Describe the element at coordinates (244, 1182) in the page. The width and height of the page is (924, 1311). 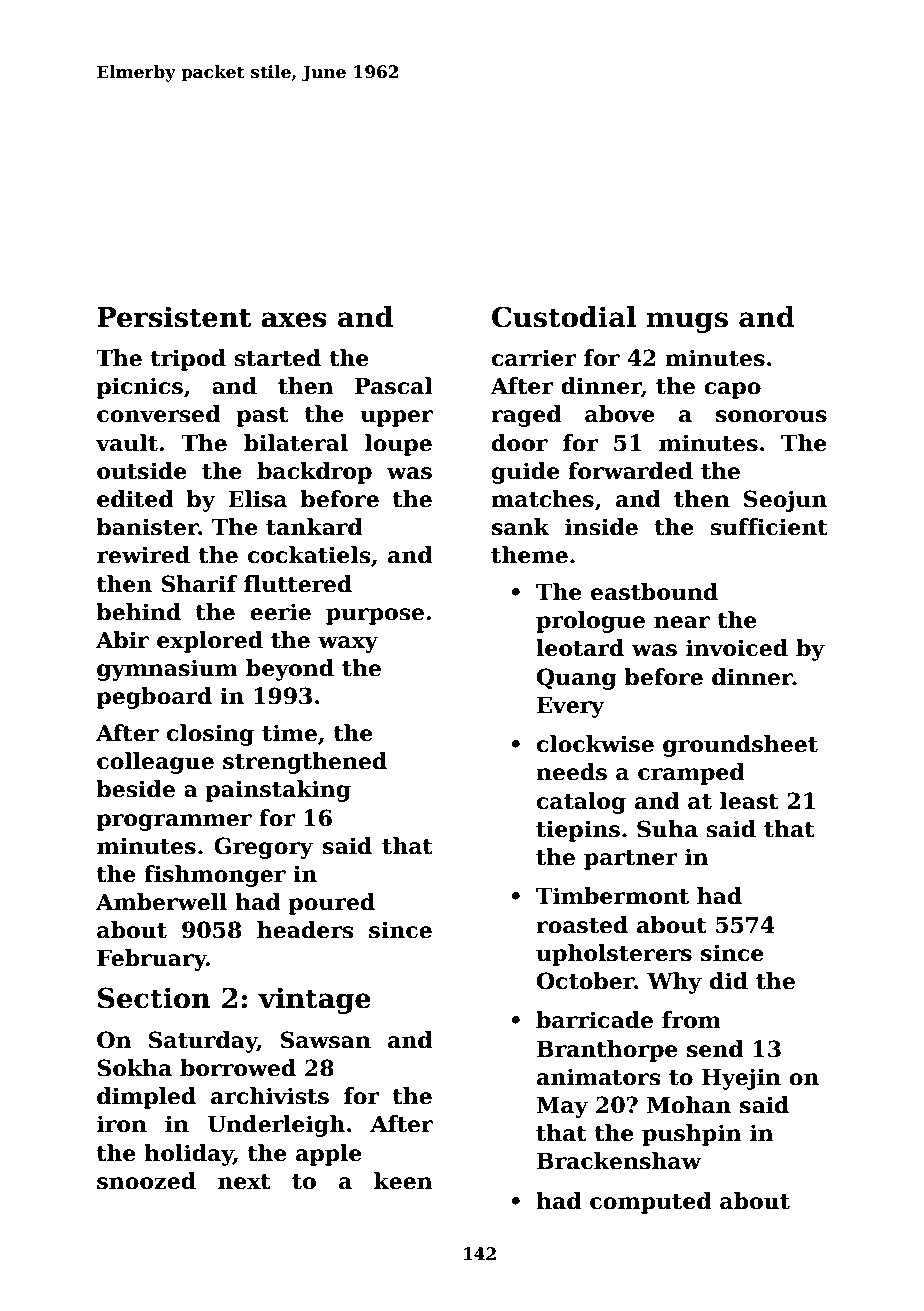
I see `next` at that location.
